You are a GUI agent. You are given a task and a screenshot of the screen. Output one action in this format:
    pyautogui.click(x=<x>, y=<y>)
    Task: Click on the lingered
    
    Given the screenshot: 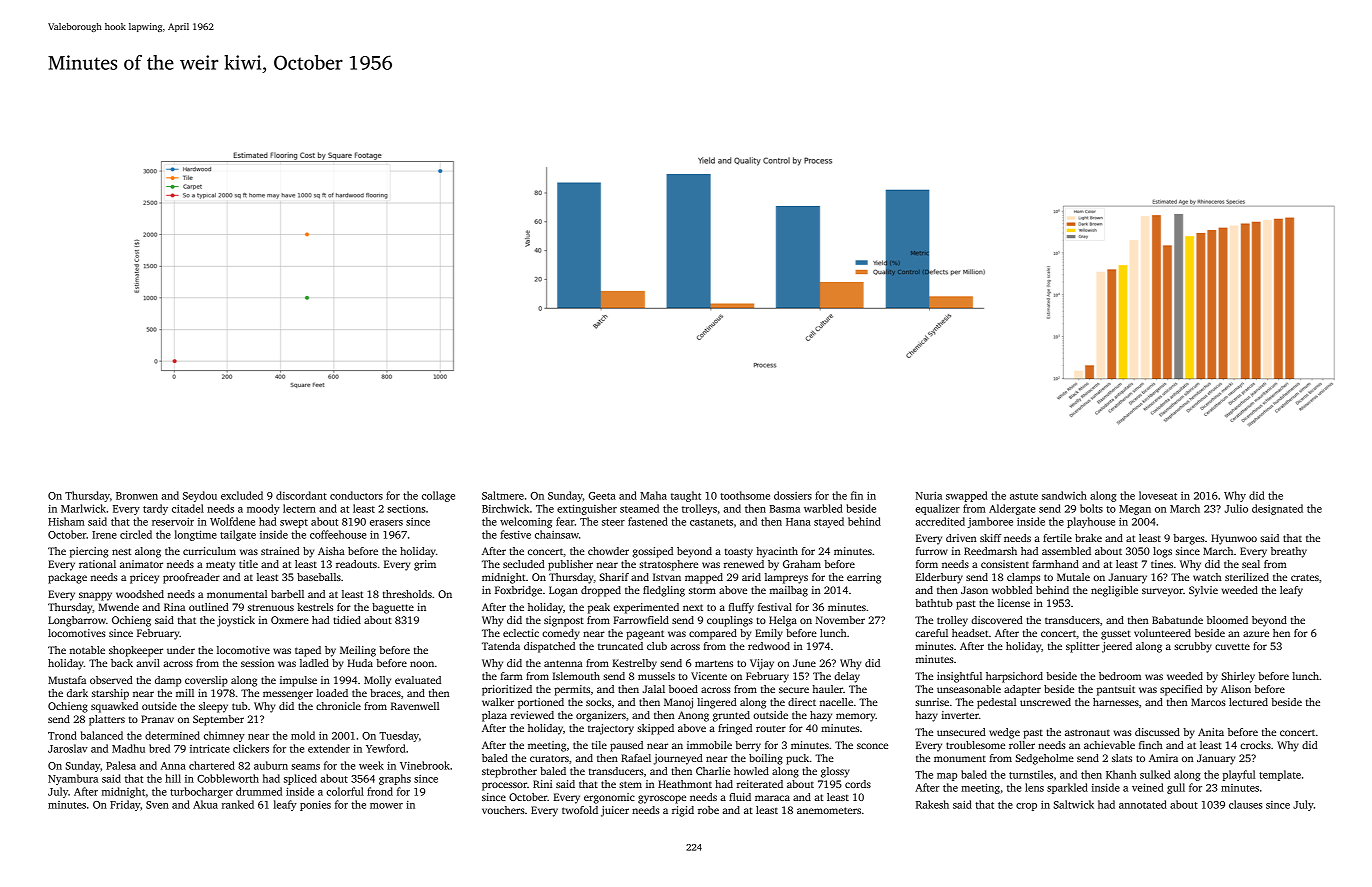 What is the action you would take?
    pyautogui.click(x=717, y=703)
